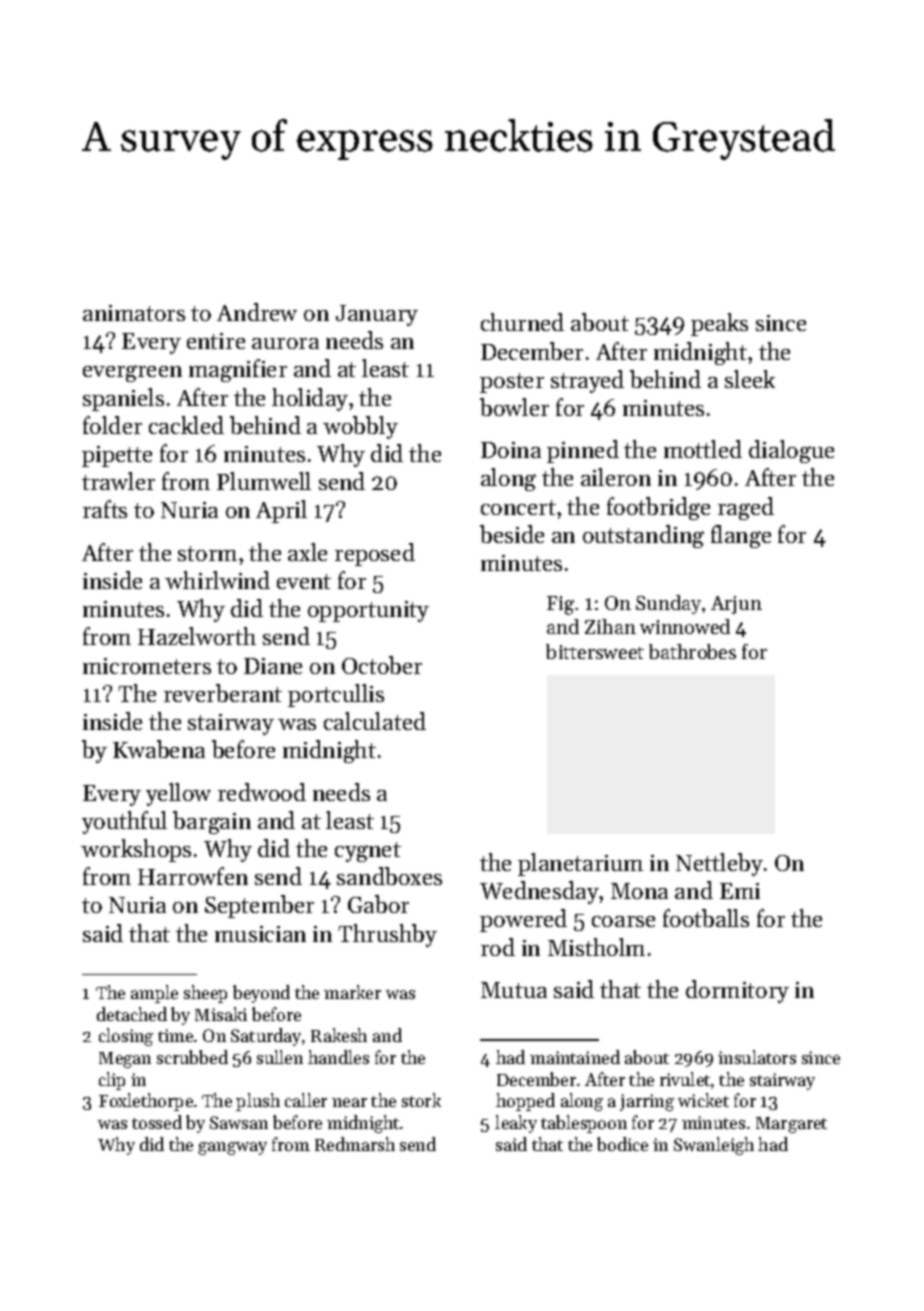 This document has height=1311, width=924. I want to click on churned, so click(522, 322).
